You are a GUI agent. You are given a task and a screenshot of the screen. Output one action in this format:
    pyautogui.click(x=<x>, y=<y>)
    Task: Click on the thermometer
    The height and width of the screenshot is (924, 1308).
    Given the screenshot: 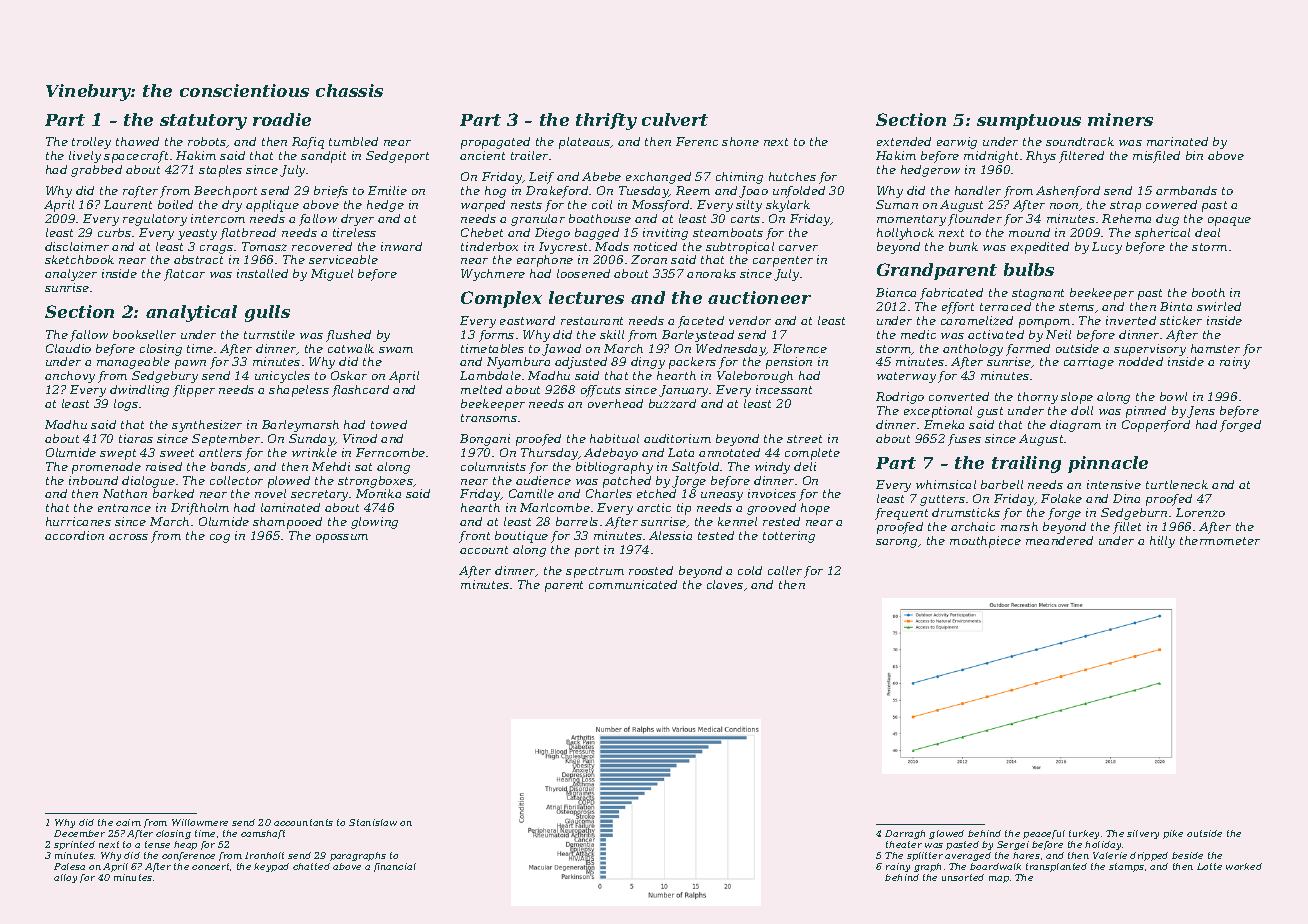 What is the action you would take?
    pyautogui.click(x=1220, y=540)
